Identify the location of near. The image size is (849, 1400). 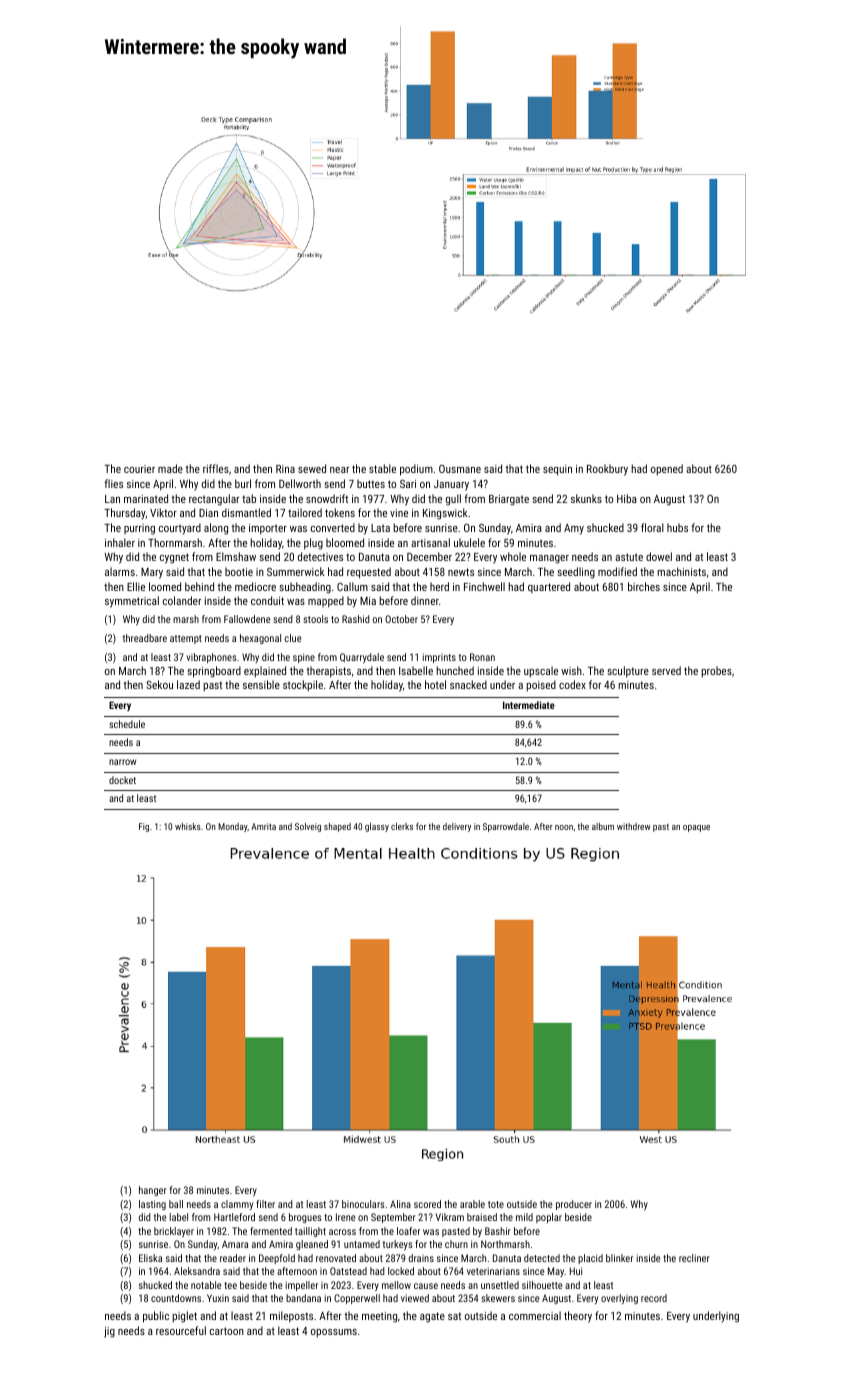
(339, 470).
